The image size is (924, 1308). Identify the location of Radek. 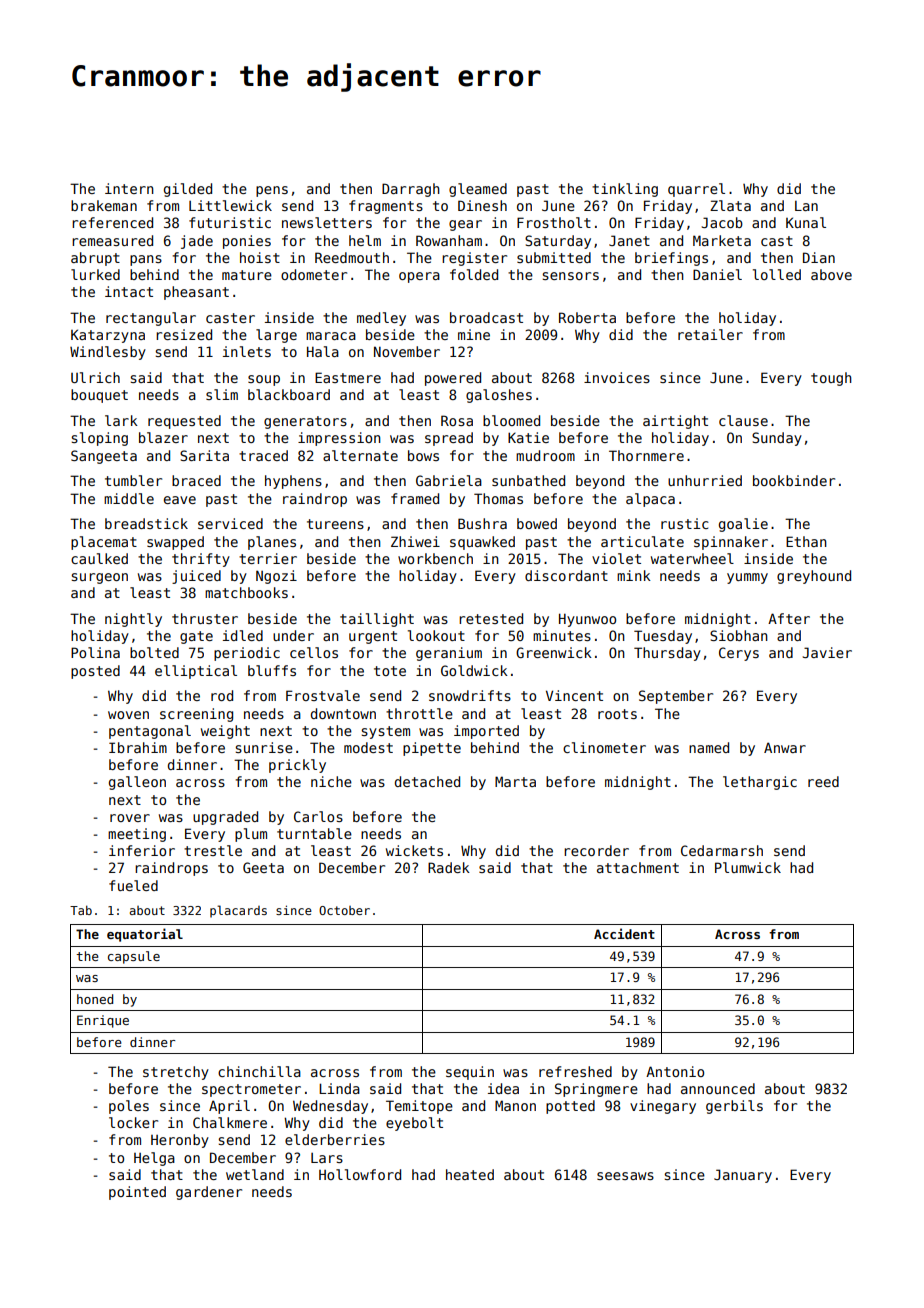
(449, 867).
